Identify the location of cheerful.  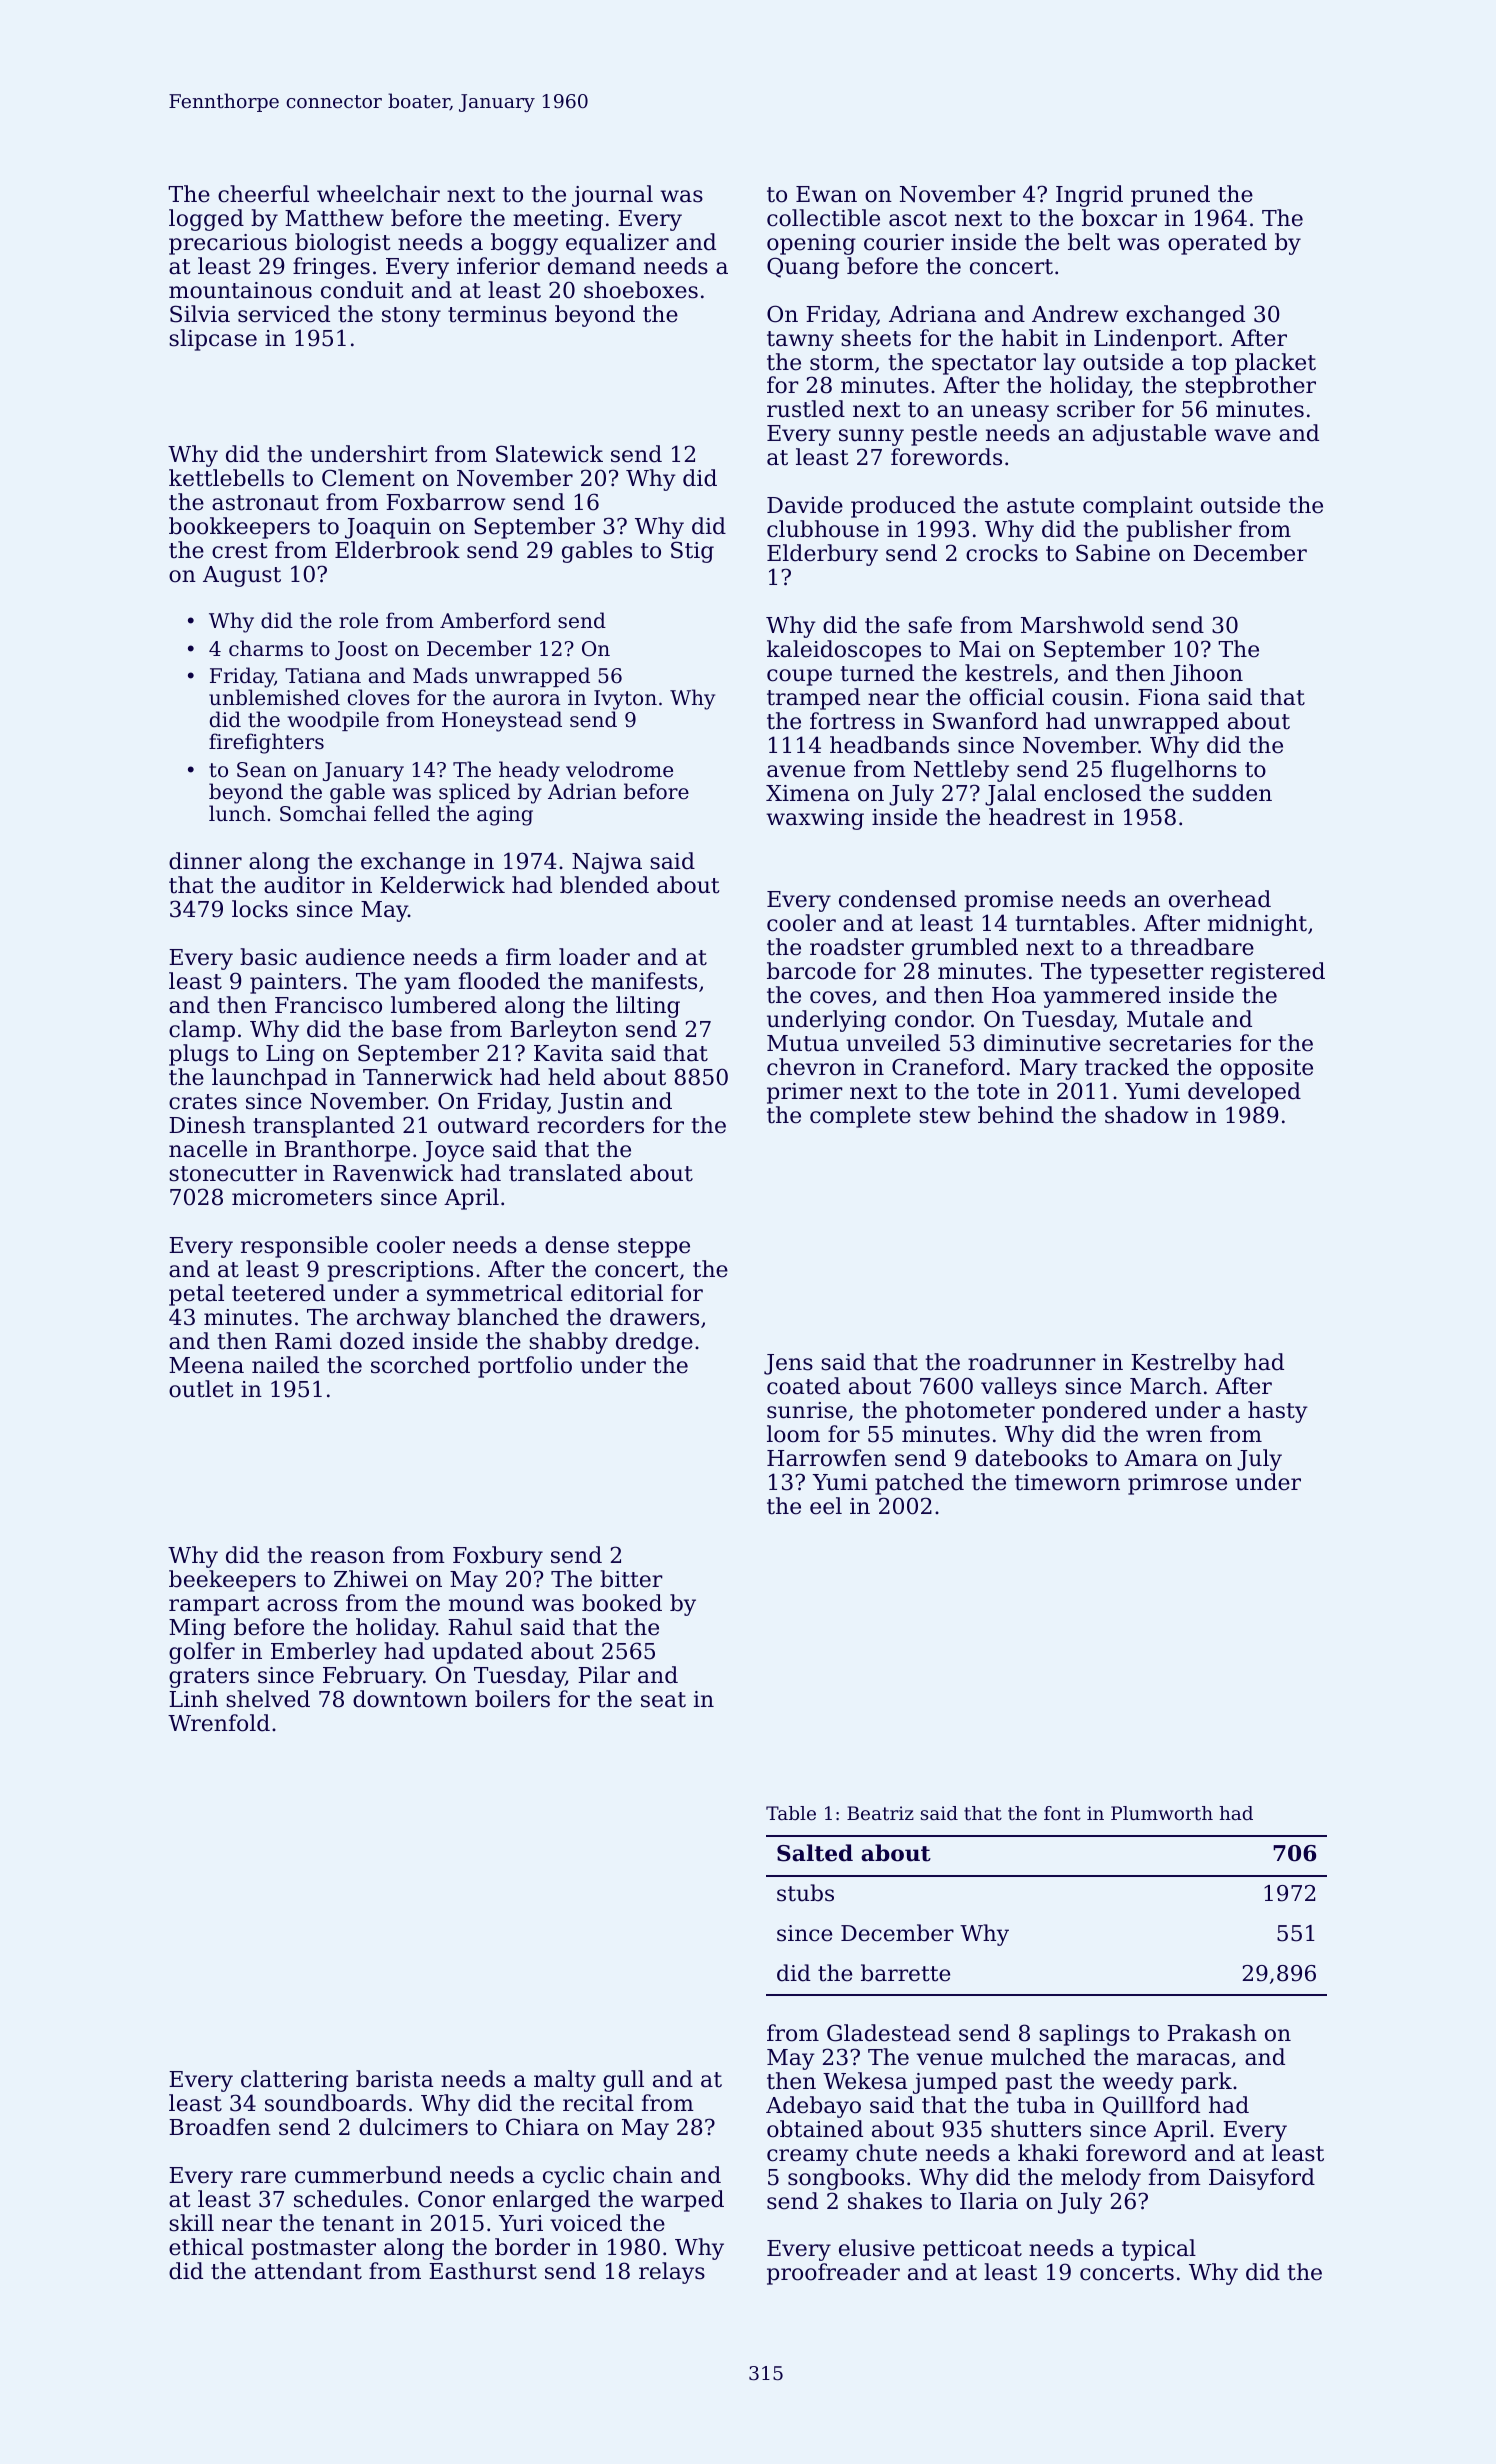
(263, 194).
